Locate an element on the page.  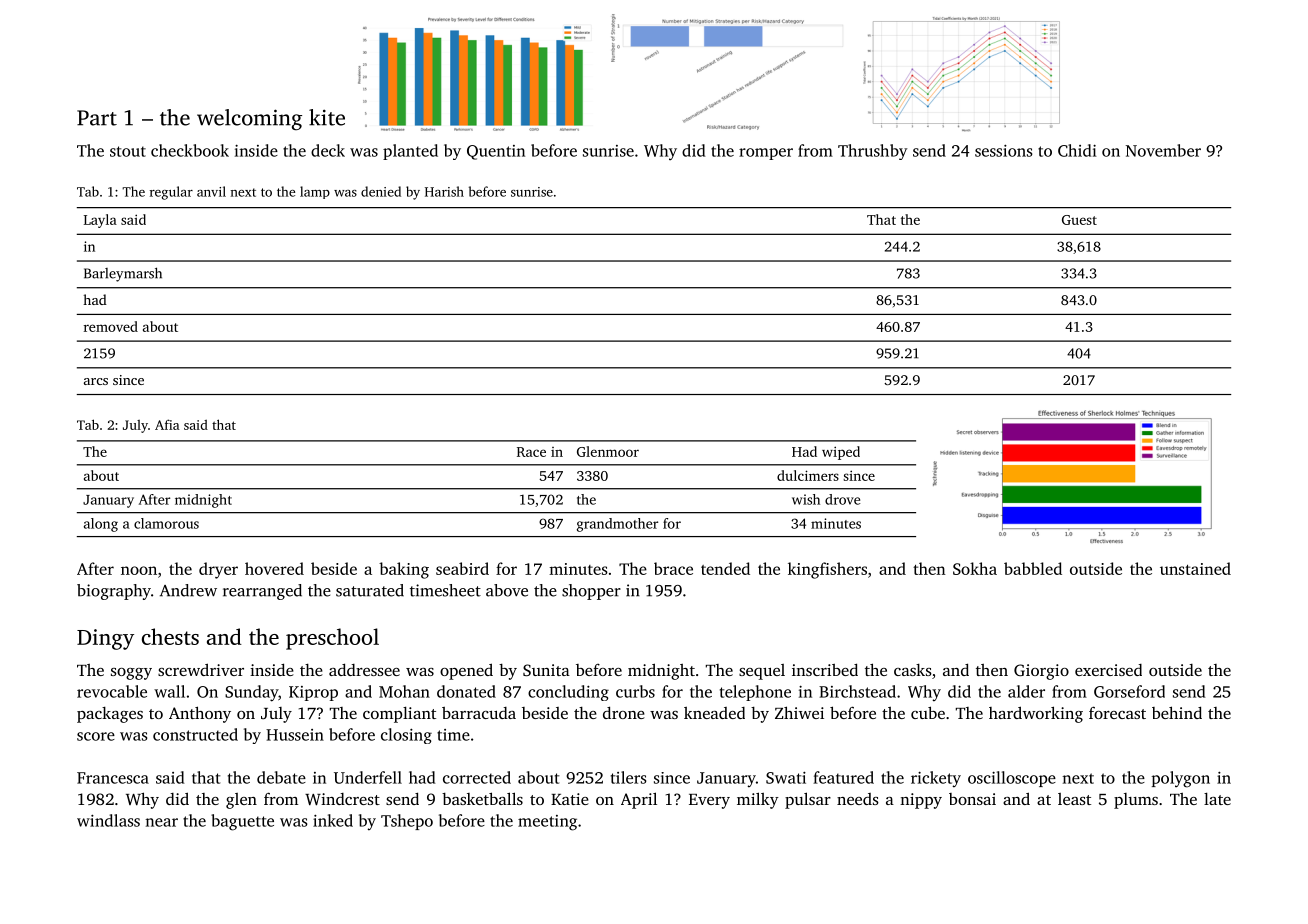
Every is located at coordinates (709, 801).
